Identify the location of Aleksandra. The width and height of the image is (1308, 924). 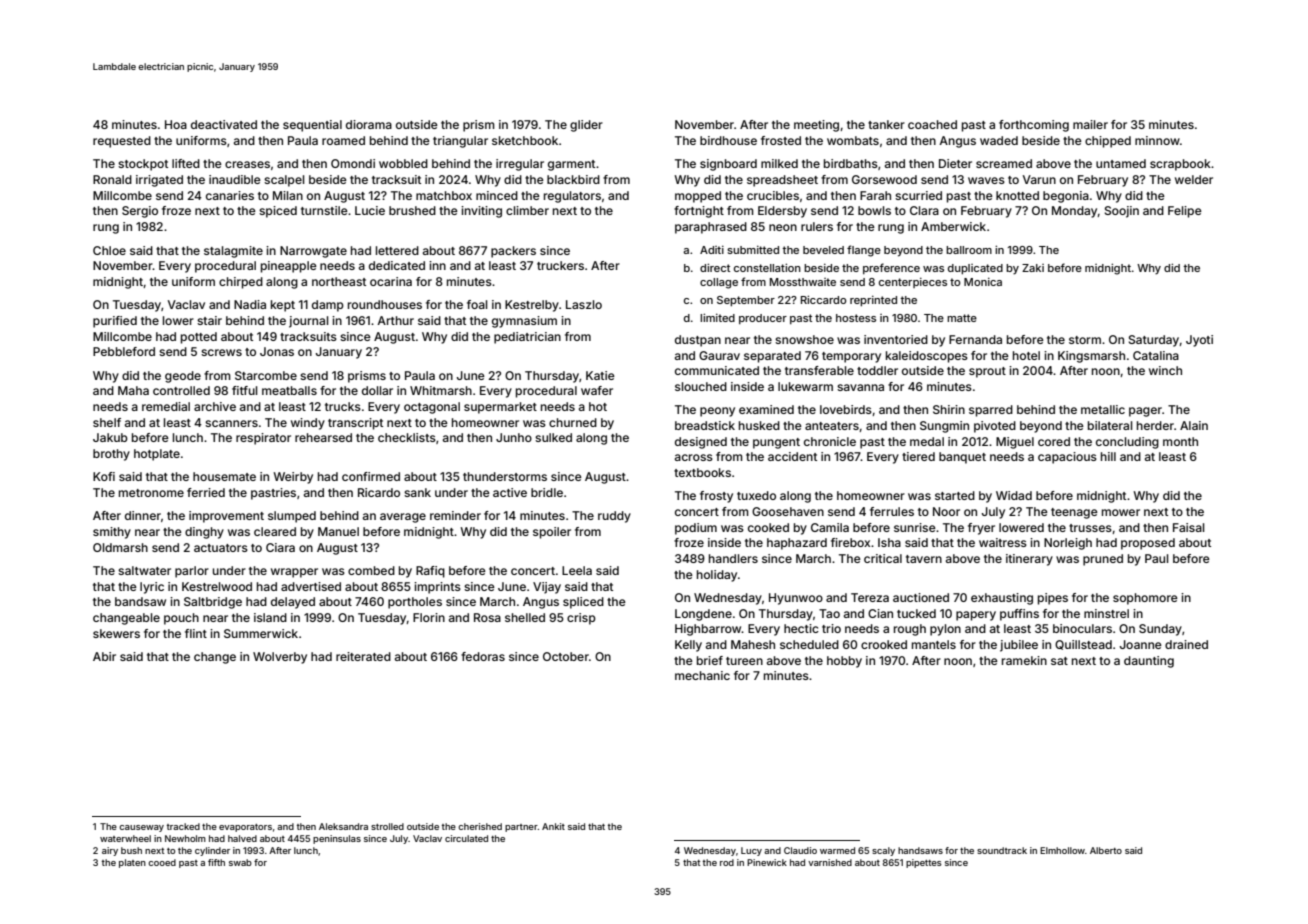
(343, 826).
